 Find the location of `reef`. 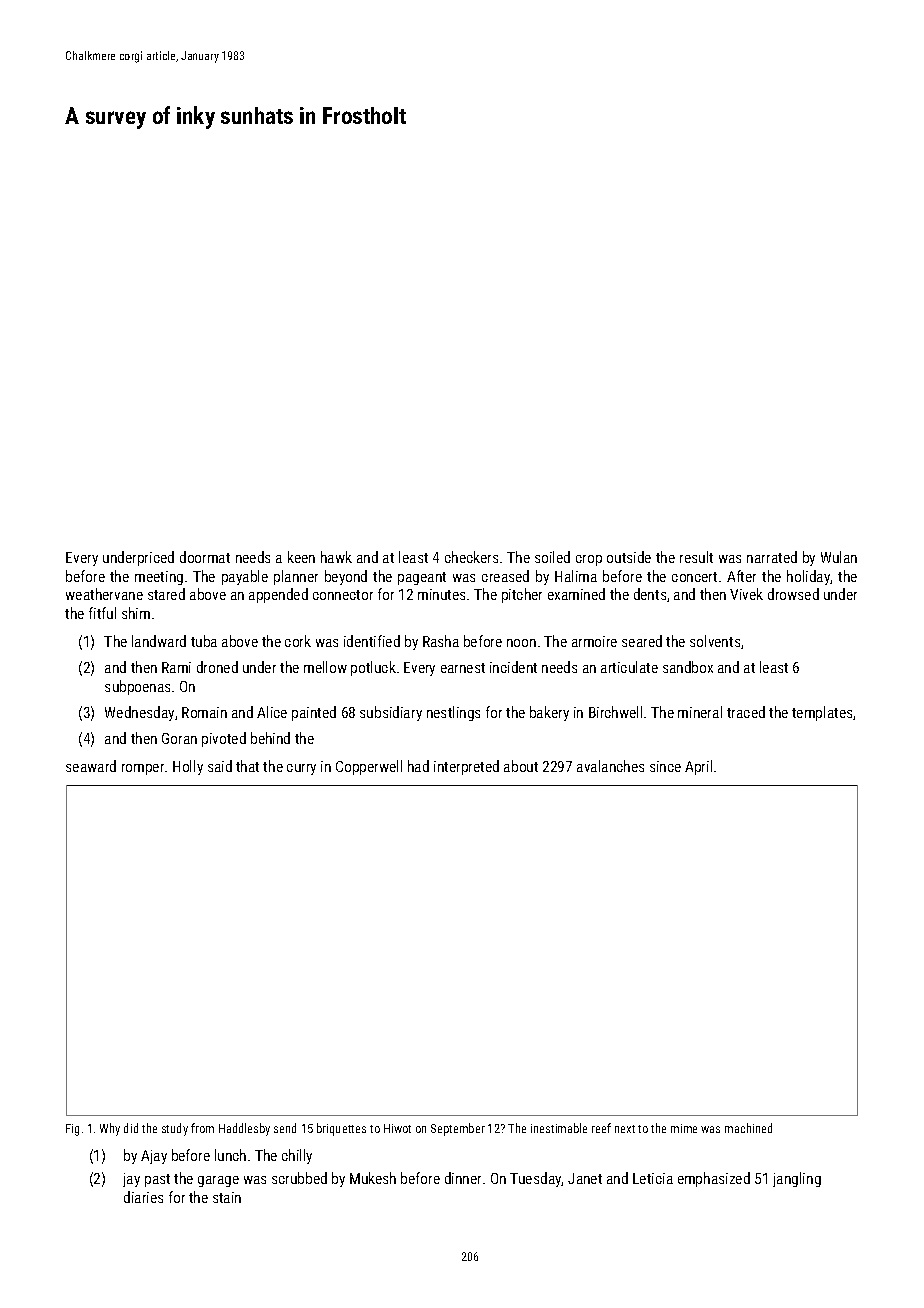

reef is located at coordinates (601, 1128).
